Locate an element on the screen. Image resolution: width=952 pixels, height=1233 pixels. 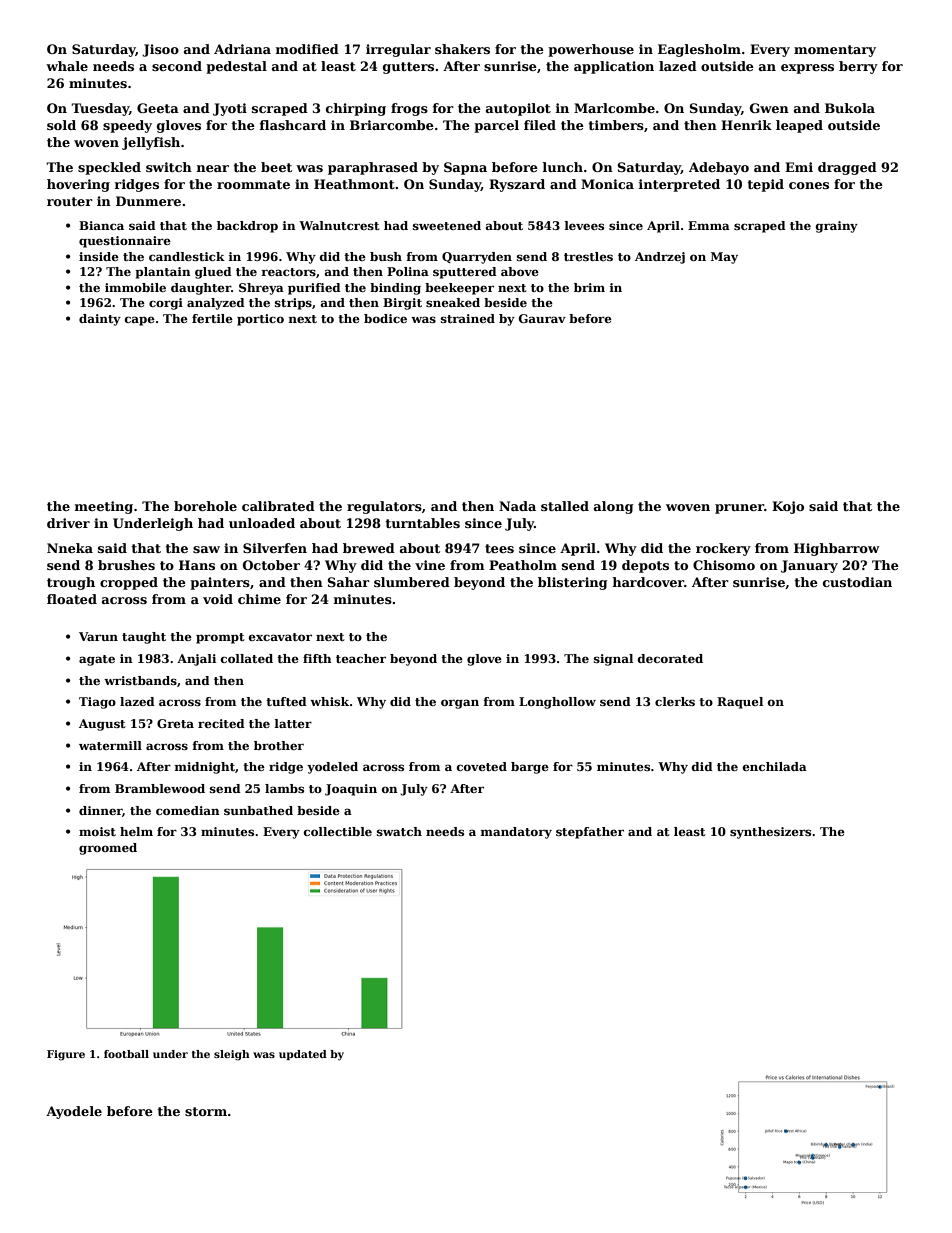
clerks is located at coordinates (675, 701).
